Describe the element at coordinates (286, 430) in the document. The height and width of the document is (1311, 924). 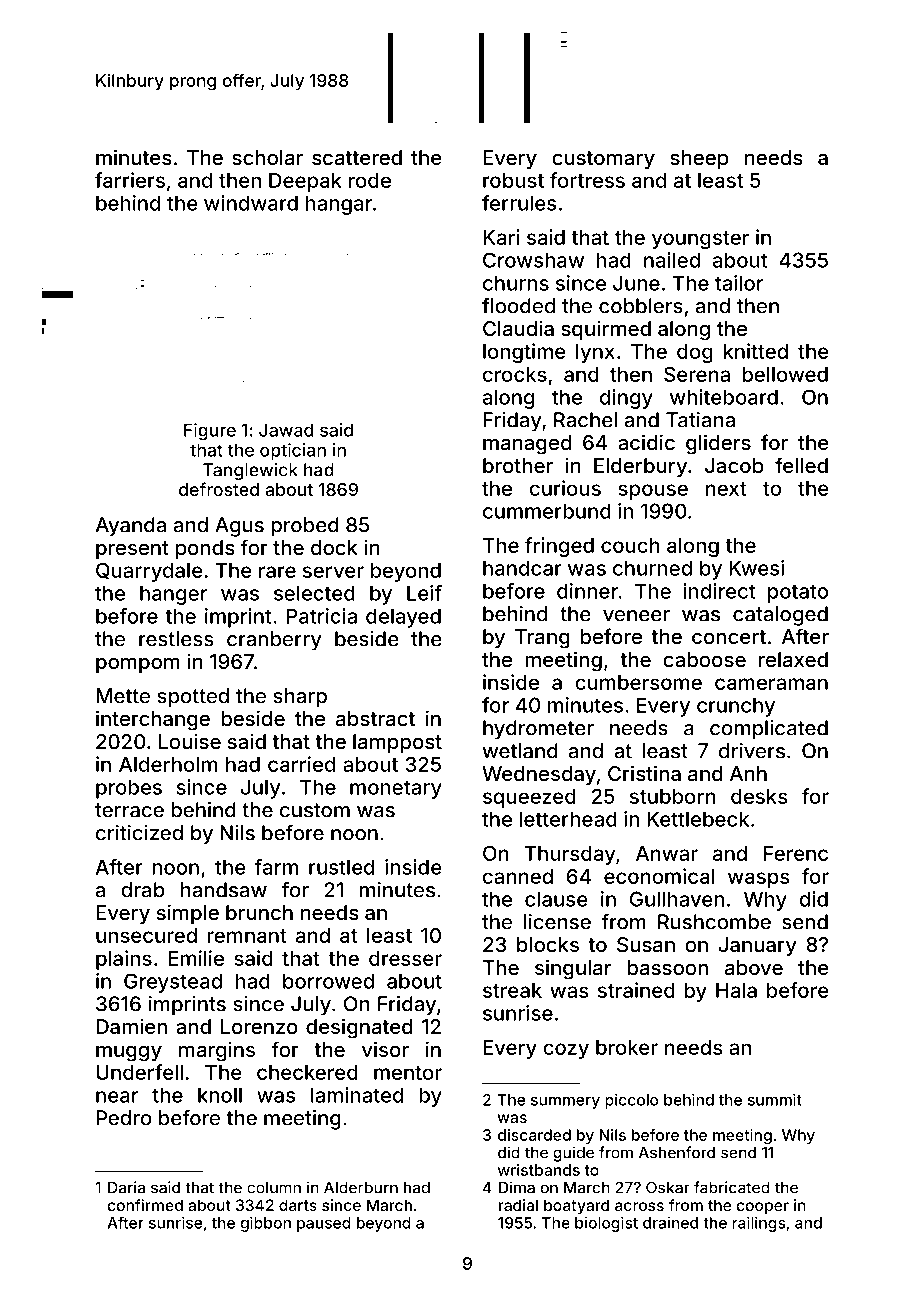
I see `Jawad` at that location.
